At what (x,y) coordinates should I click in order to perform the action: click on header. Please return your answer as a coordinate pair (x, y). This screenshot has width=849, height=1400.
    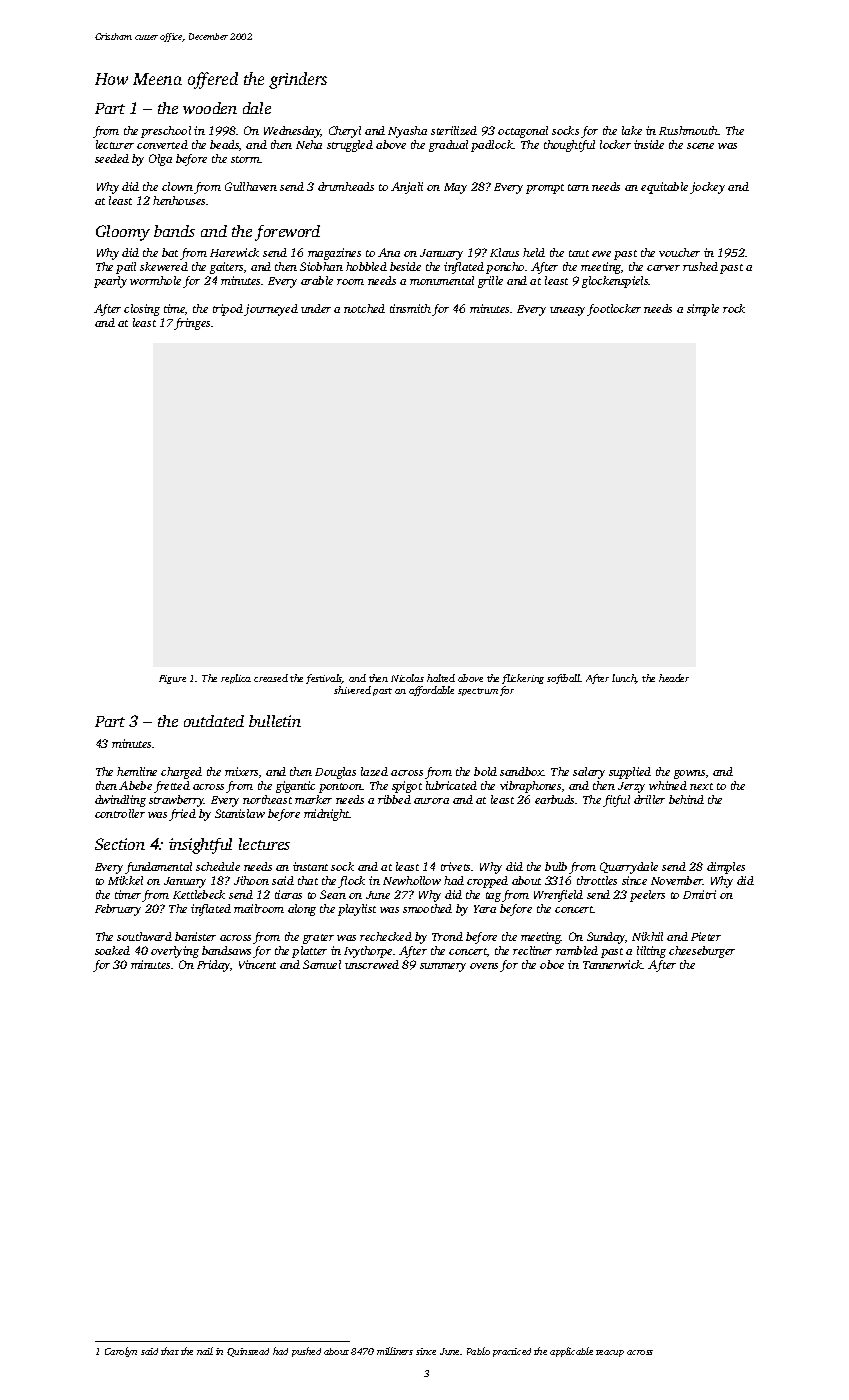
    Looking at the image, I should click on (674, 678).
